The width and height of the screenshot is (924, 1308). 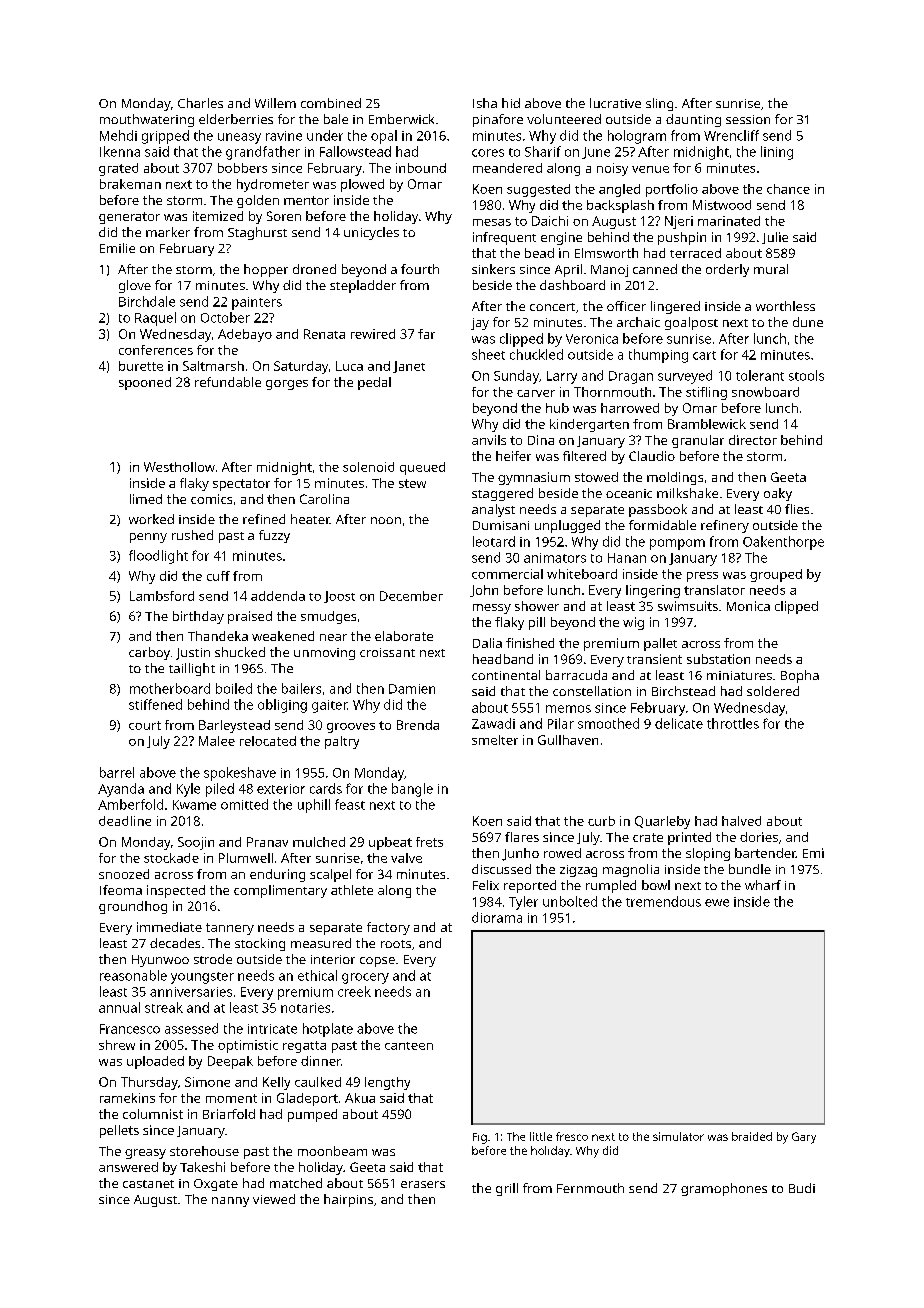 What do you see at coordinates (321, 943) in the screenshot?
I see `measured` at bounding box center [321, 943].
